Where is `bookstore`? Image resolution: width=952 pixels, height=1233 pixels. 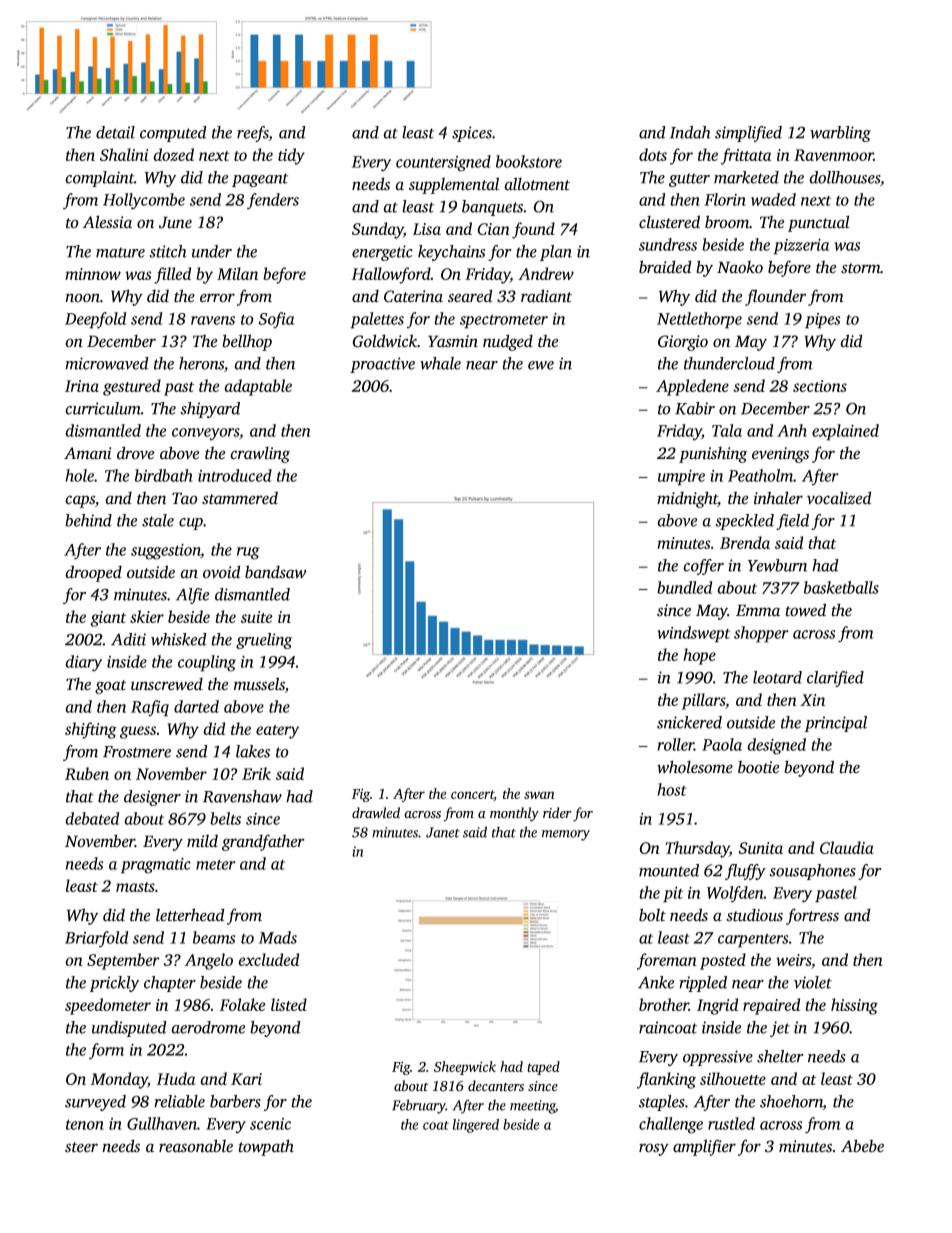 bookstore is located at coordinates (529, 161).
